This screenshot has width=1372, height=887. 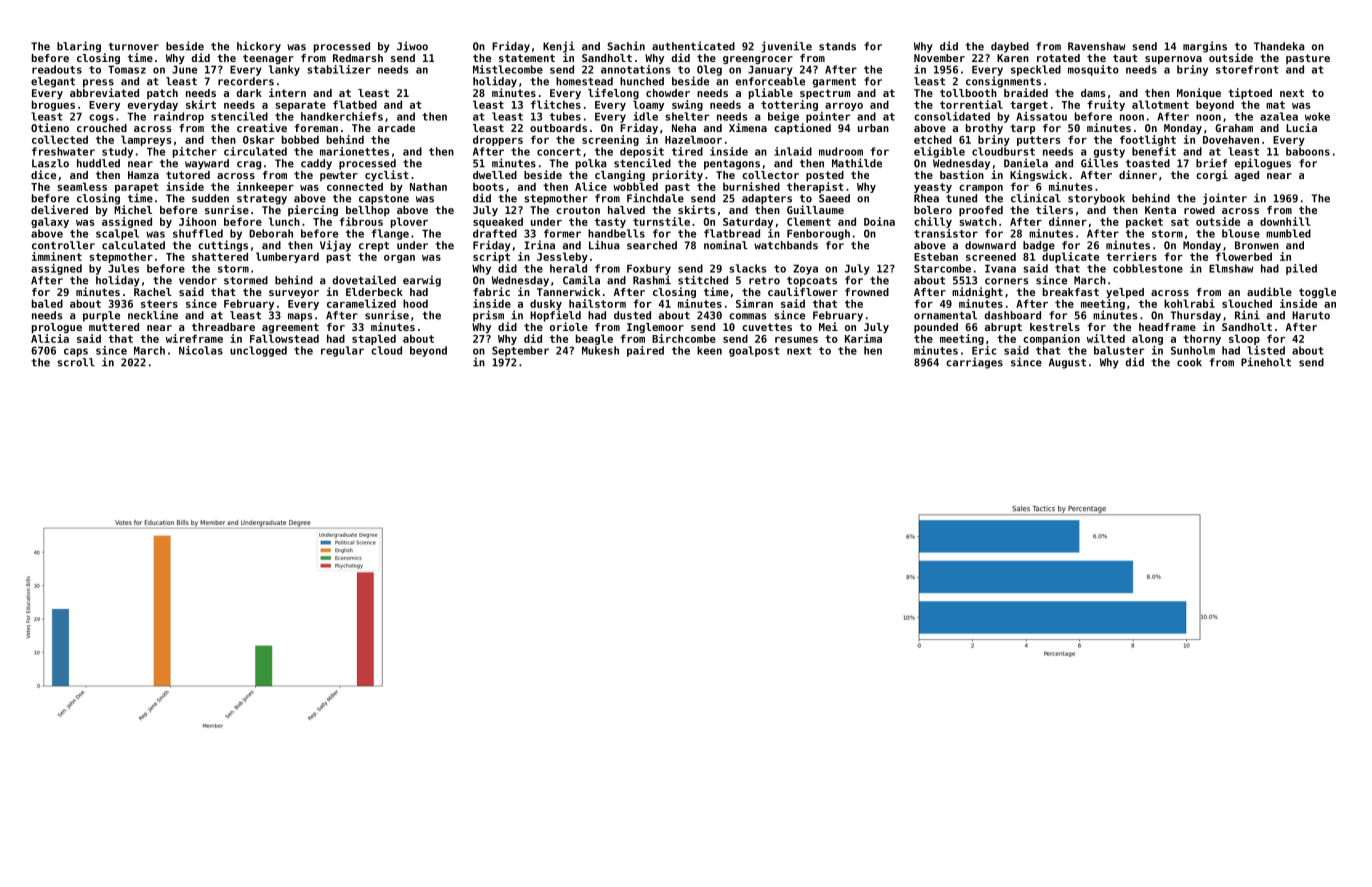 I want to click on tiptoed, so click(x=1250, y=93).
